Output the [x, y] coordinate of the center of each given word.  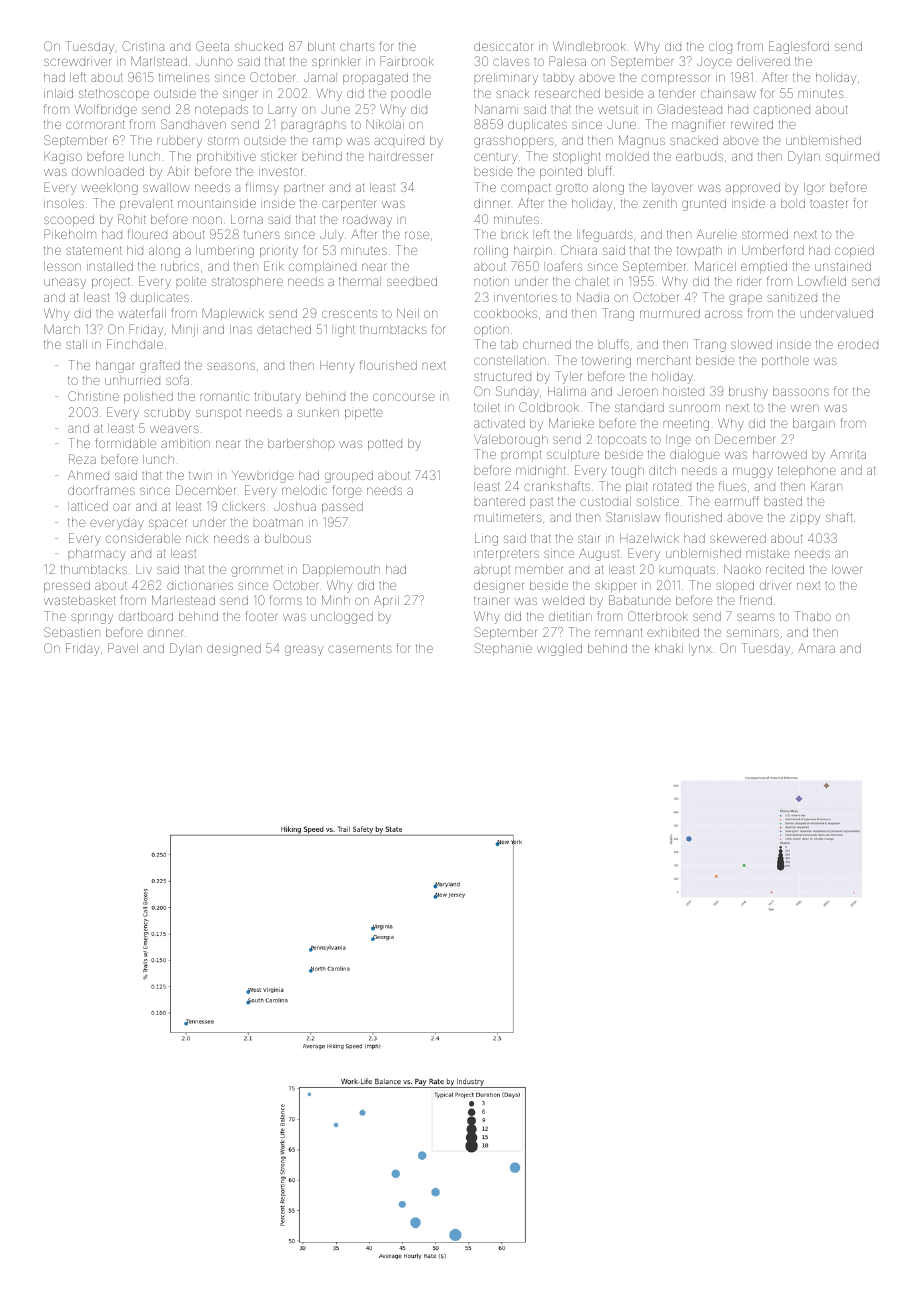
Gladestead [689, 109]
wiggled [559, 650]
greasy [304, 650]
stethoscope [114, 94]
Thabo [813, 616]
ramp [327, 142]
